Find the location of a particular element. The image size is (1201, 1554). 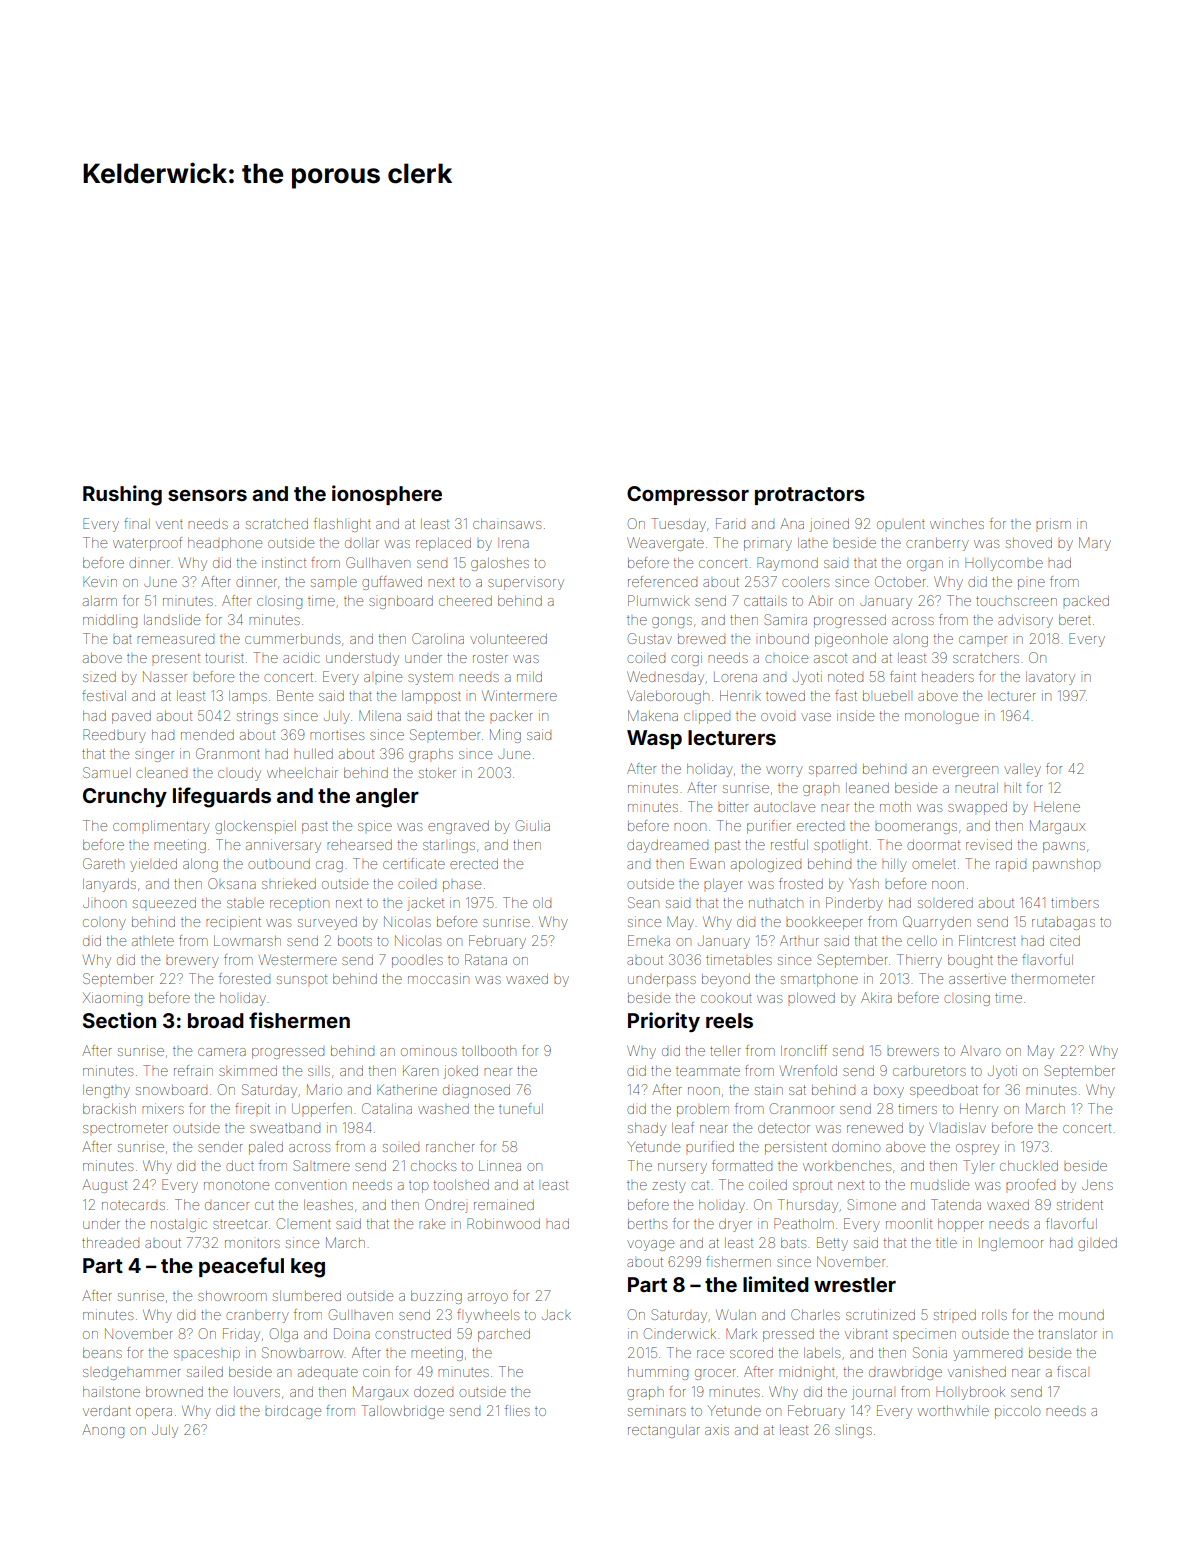

brewers is located at coordinates (913, 1052).
